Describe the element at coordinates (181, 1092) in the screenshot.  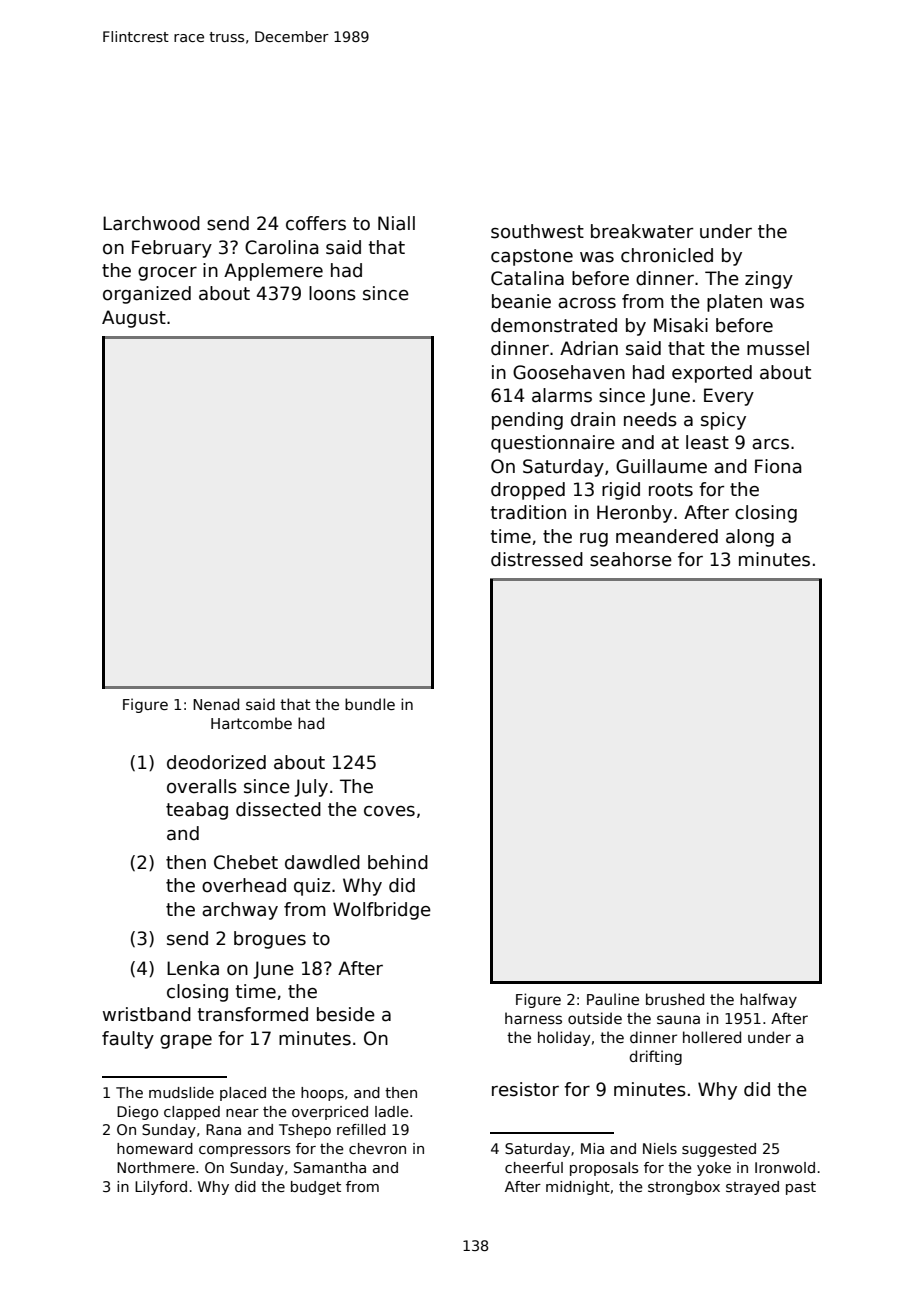
I see `mudslide` at that location.
